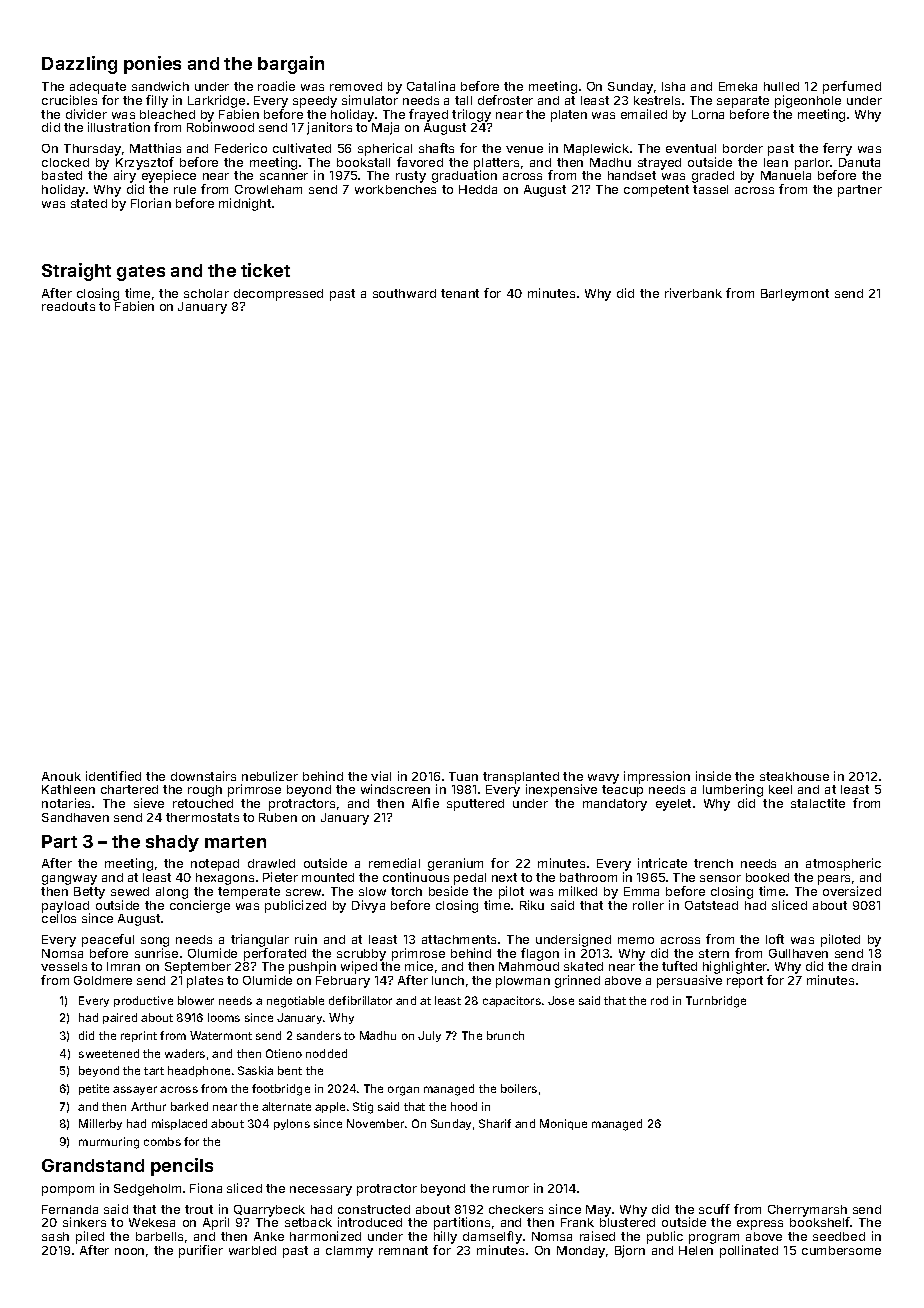 The image size is (924, 1308). I want to click on transplanted, so click(521, 778).
